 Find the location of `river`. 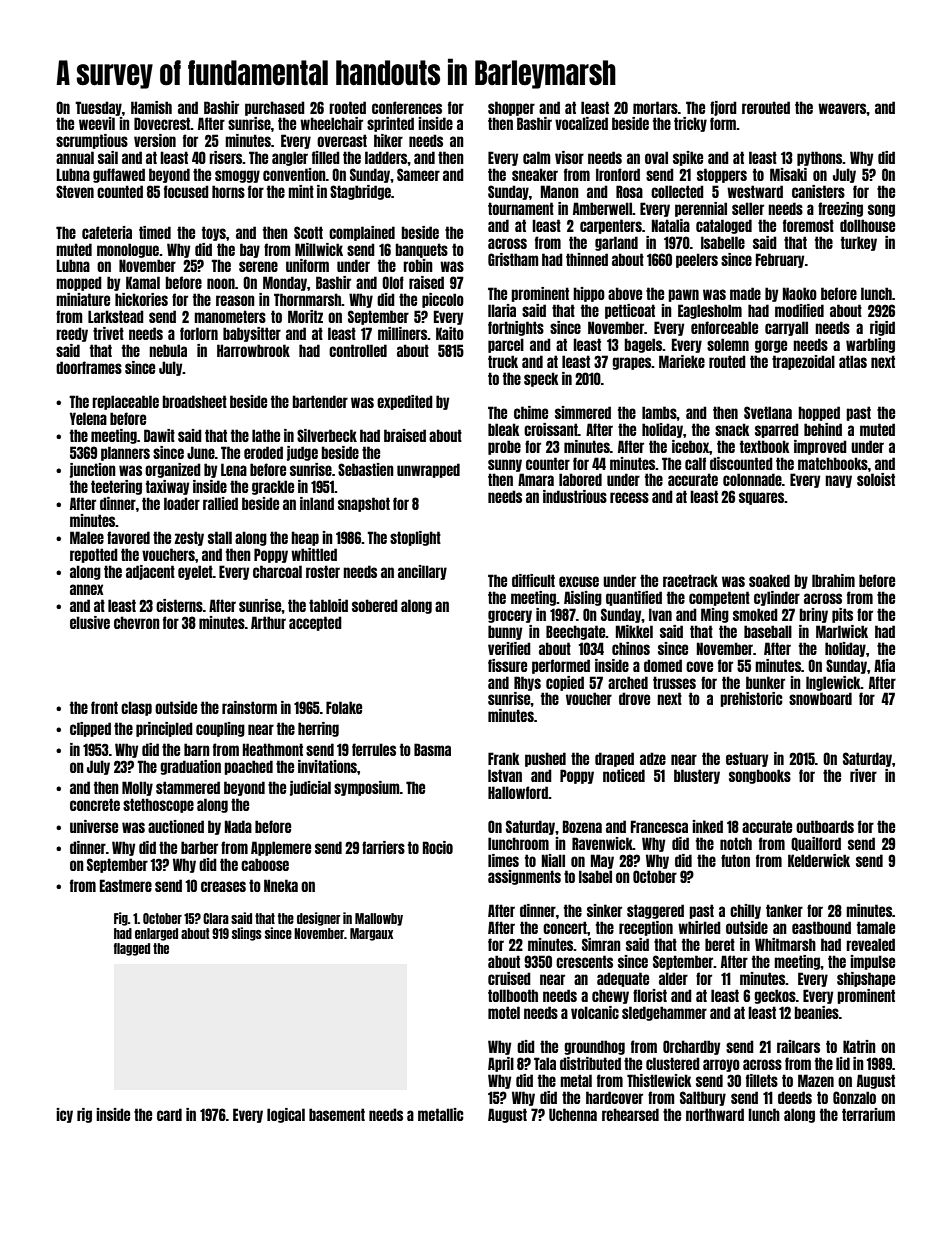

river is located at coordinates (863, 775).
